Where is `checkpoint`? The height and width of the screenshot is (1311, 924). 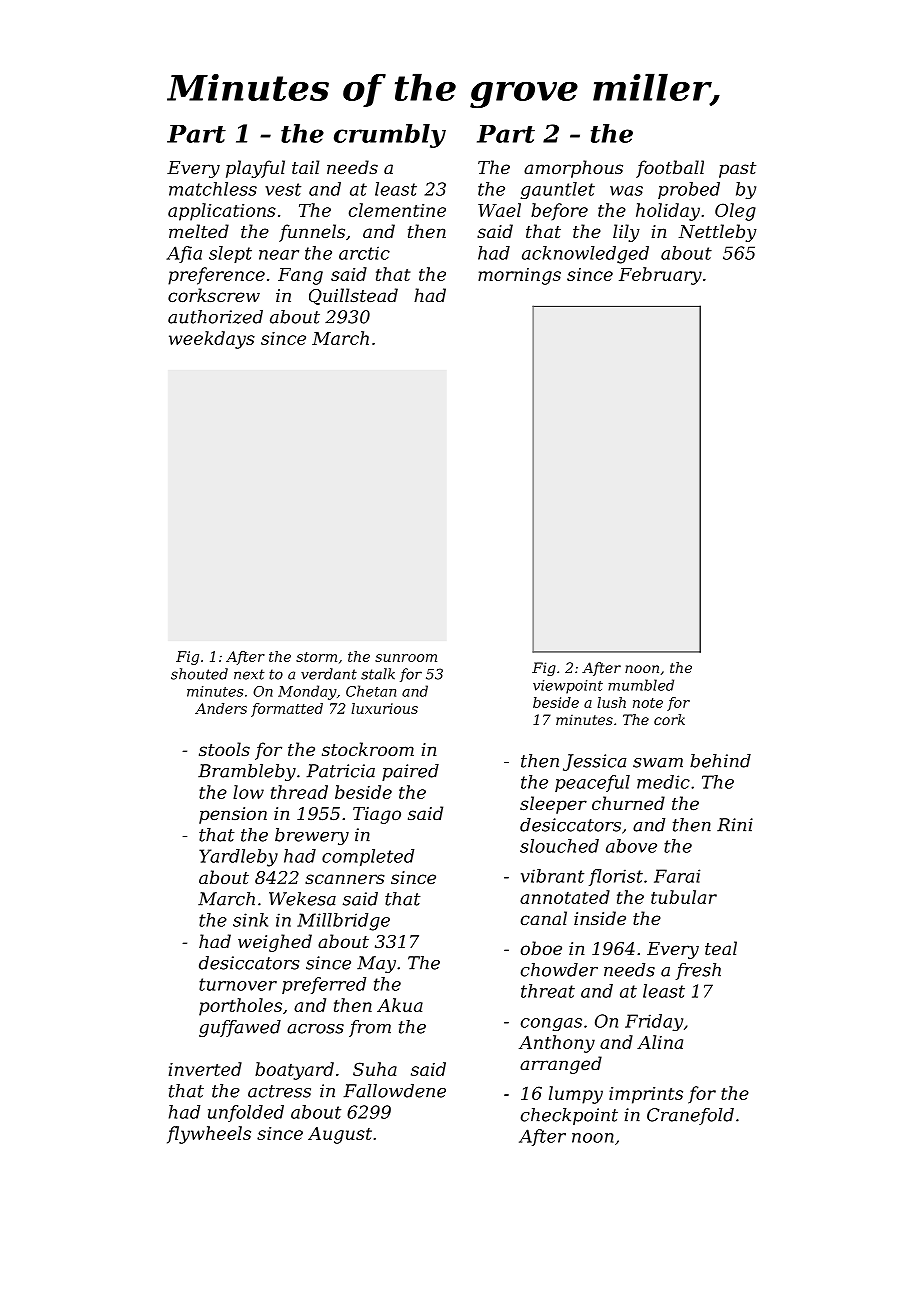
checkpoint is located at coordinates (569, 1116).
